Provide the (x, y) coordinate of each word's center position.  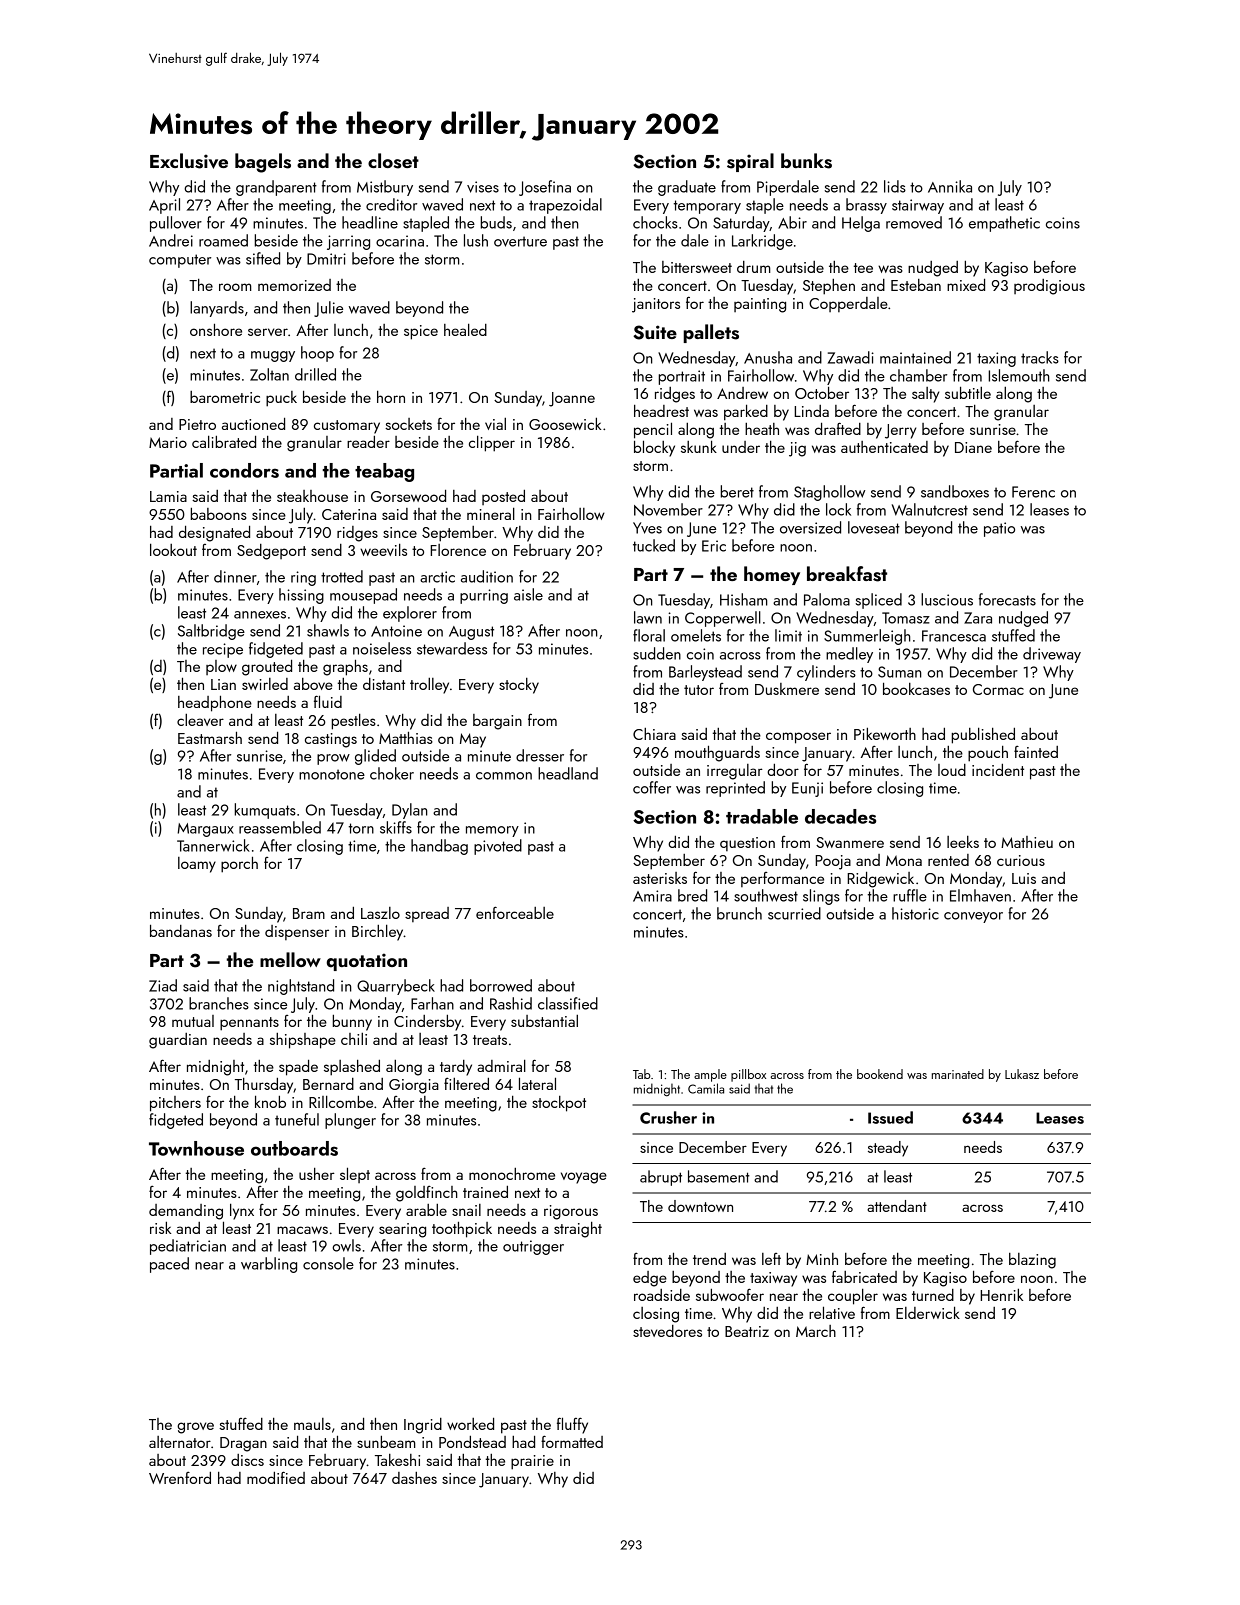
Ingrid (423, 1426)
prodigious (1049, 287)
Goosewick (565, 423)
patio (999, 529)
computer (180, 261)
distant (384, 684)
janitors (656, 305)
